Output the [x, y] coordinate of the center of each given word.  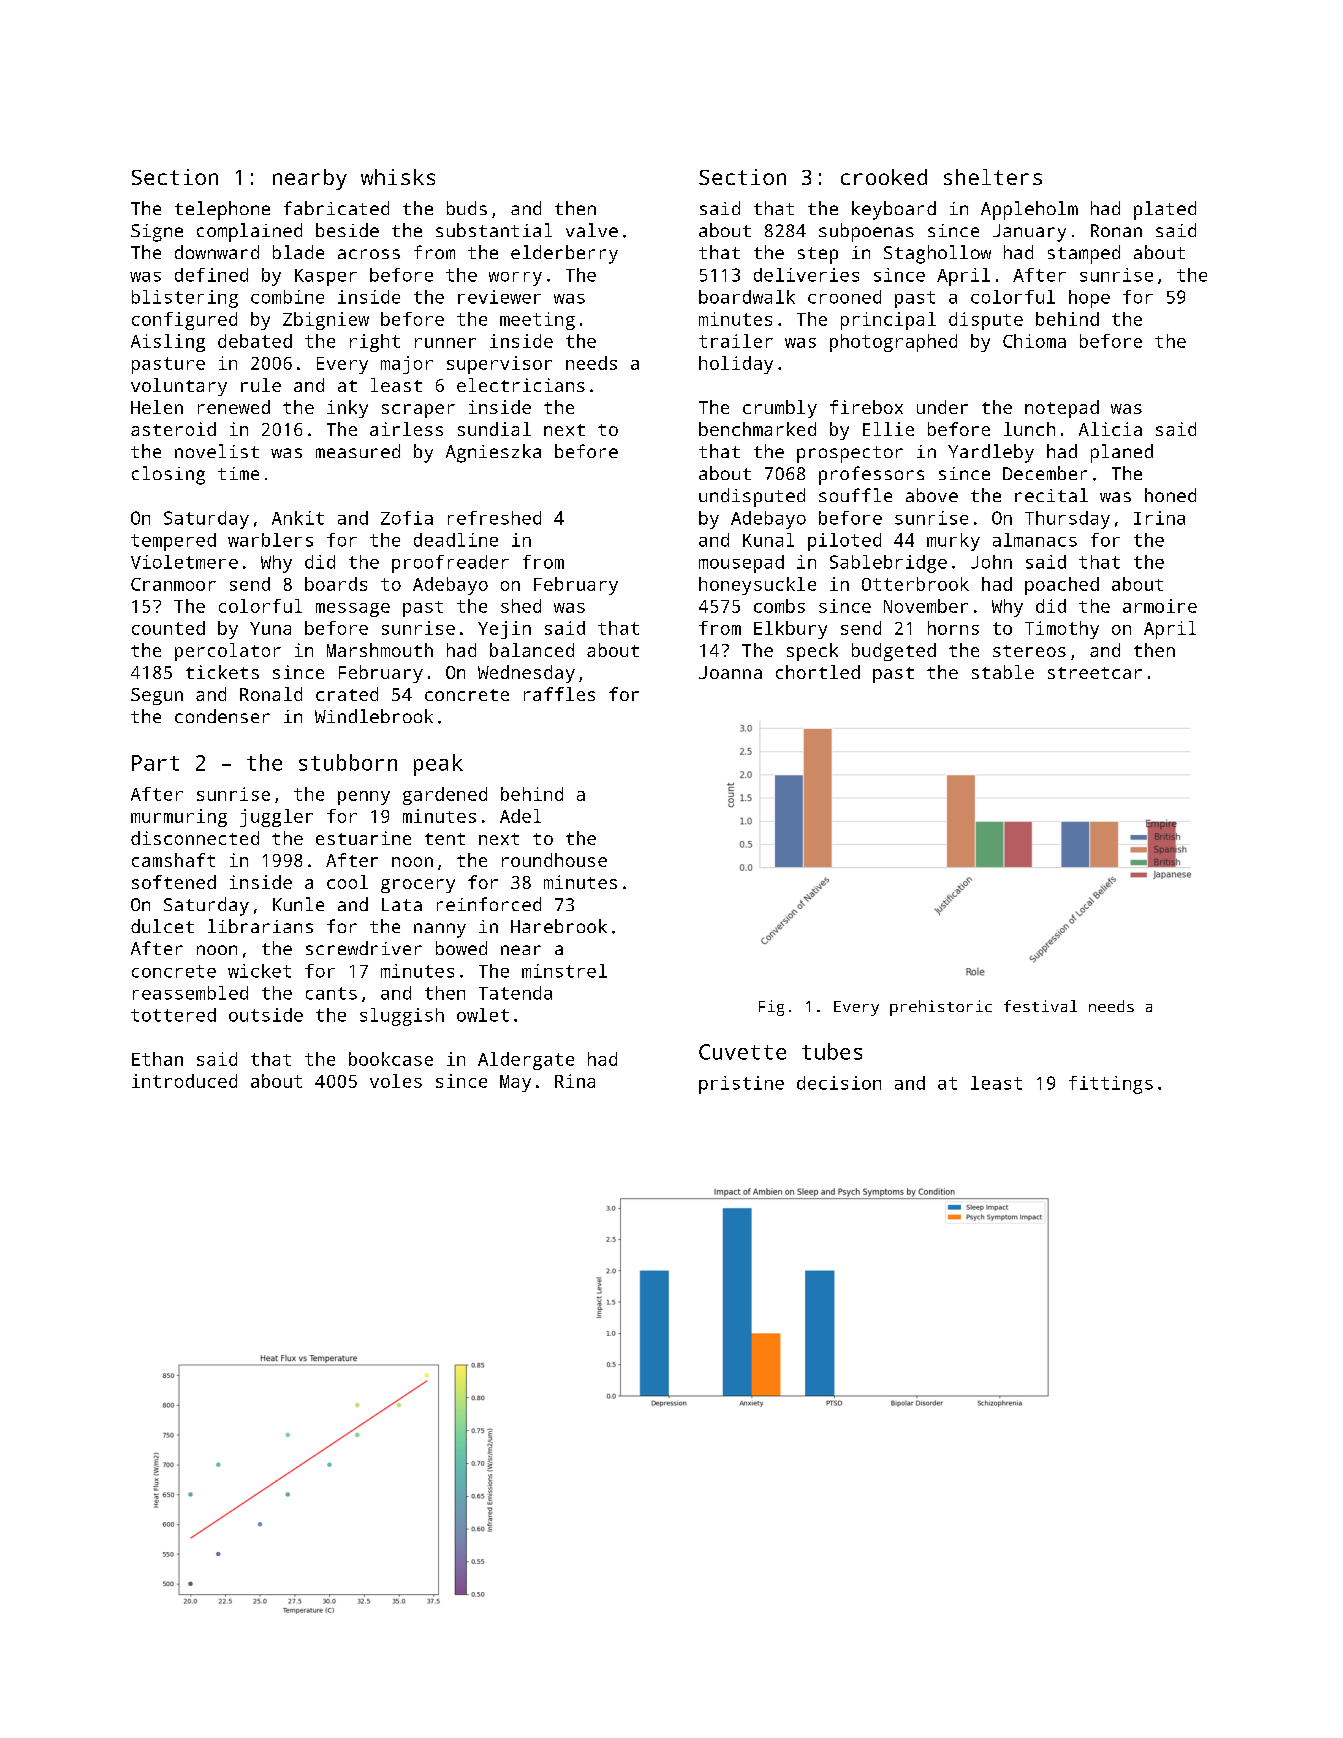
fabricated [336, 208]
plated [1165, 210]
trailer [736, 341]
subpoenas [866, 232]
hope [1089, 299]
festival [1040, 1006]
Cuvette [742, 1052]
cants [331, 993]
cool [347, 882]
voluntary [179, 387]
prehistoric [941, 1008]
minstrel [564, 971]
